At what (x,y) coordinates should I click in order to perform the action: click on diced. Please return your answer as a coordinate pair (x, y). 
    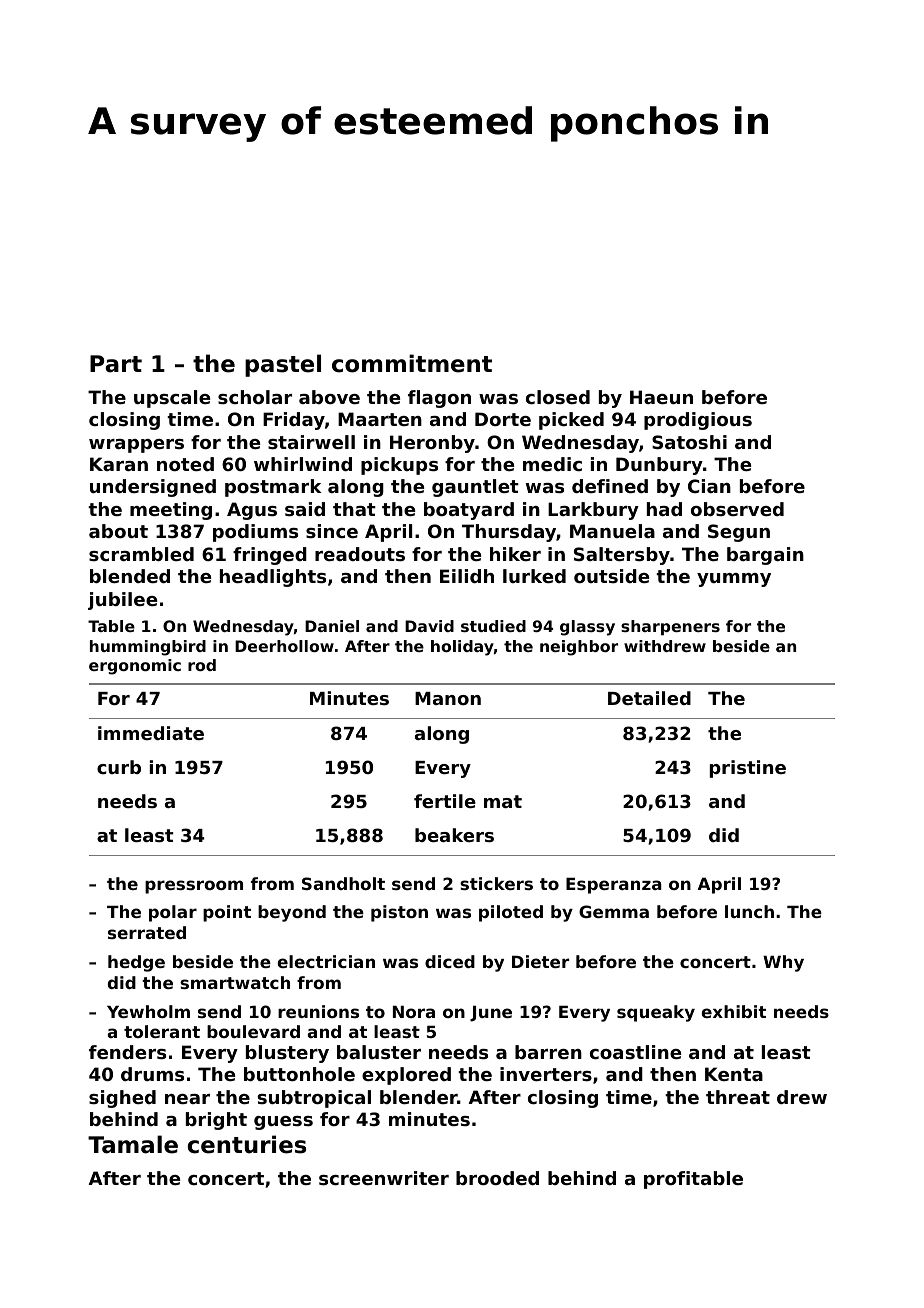
    Looking at the image, I should click on (450, 961).
